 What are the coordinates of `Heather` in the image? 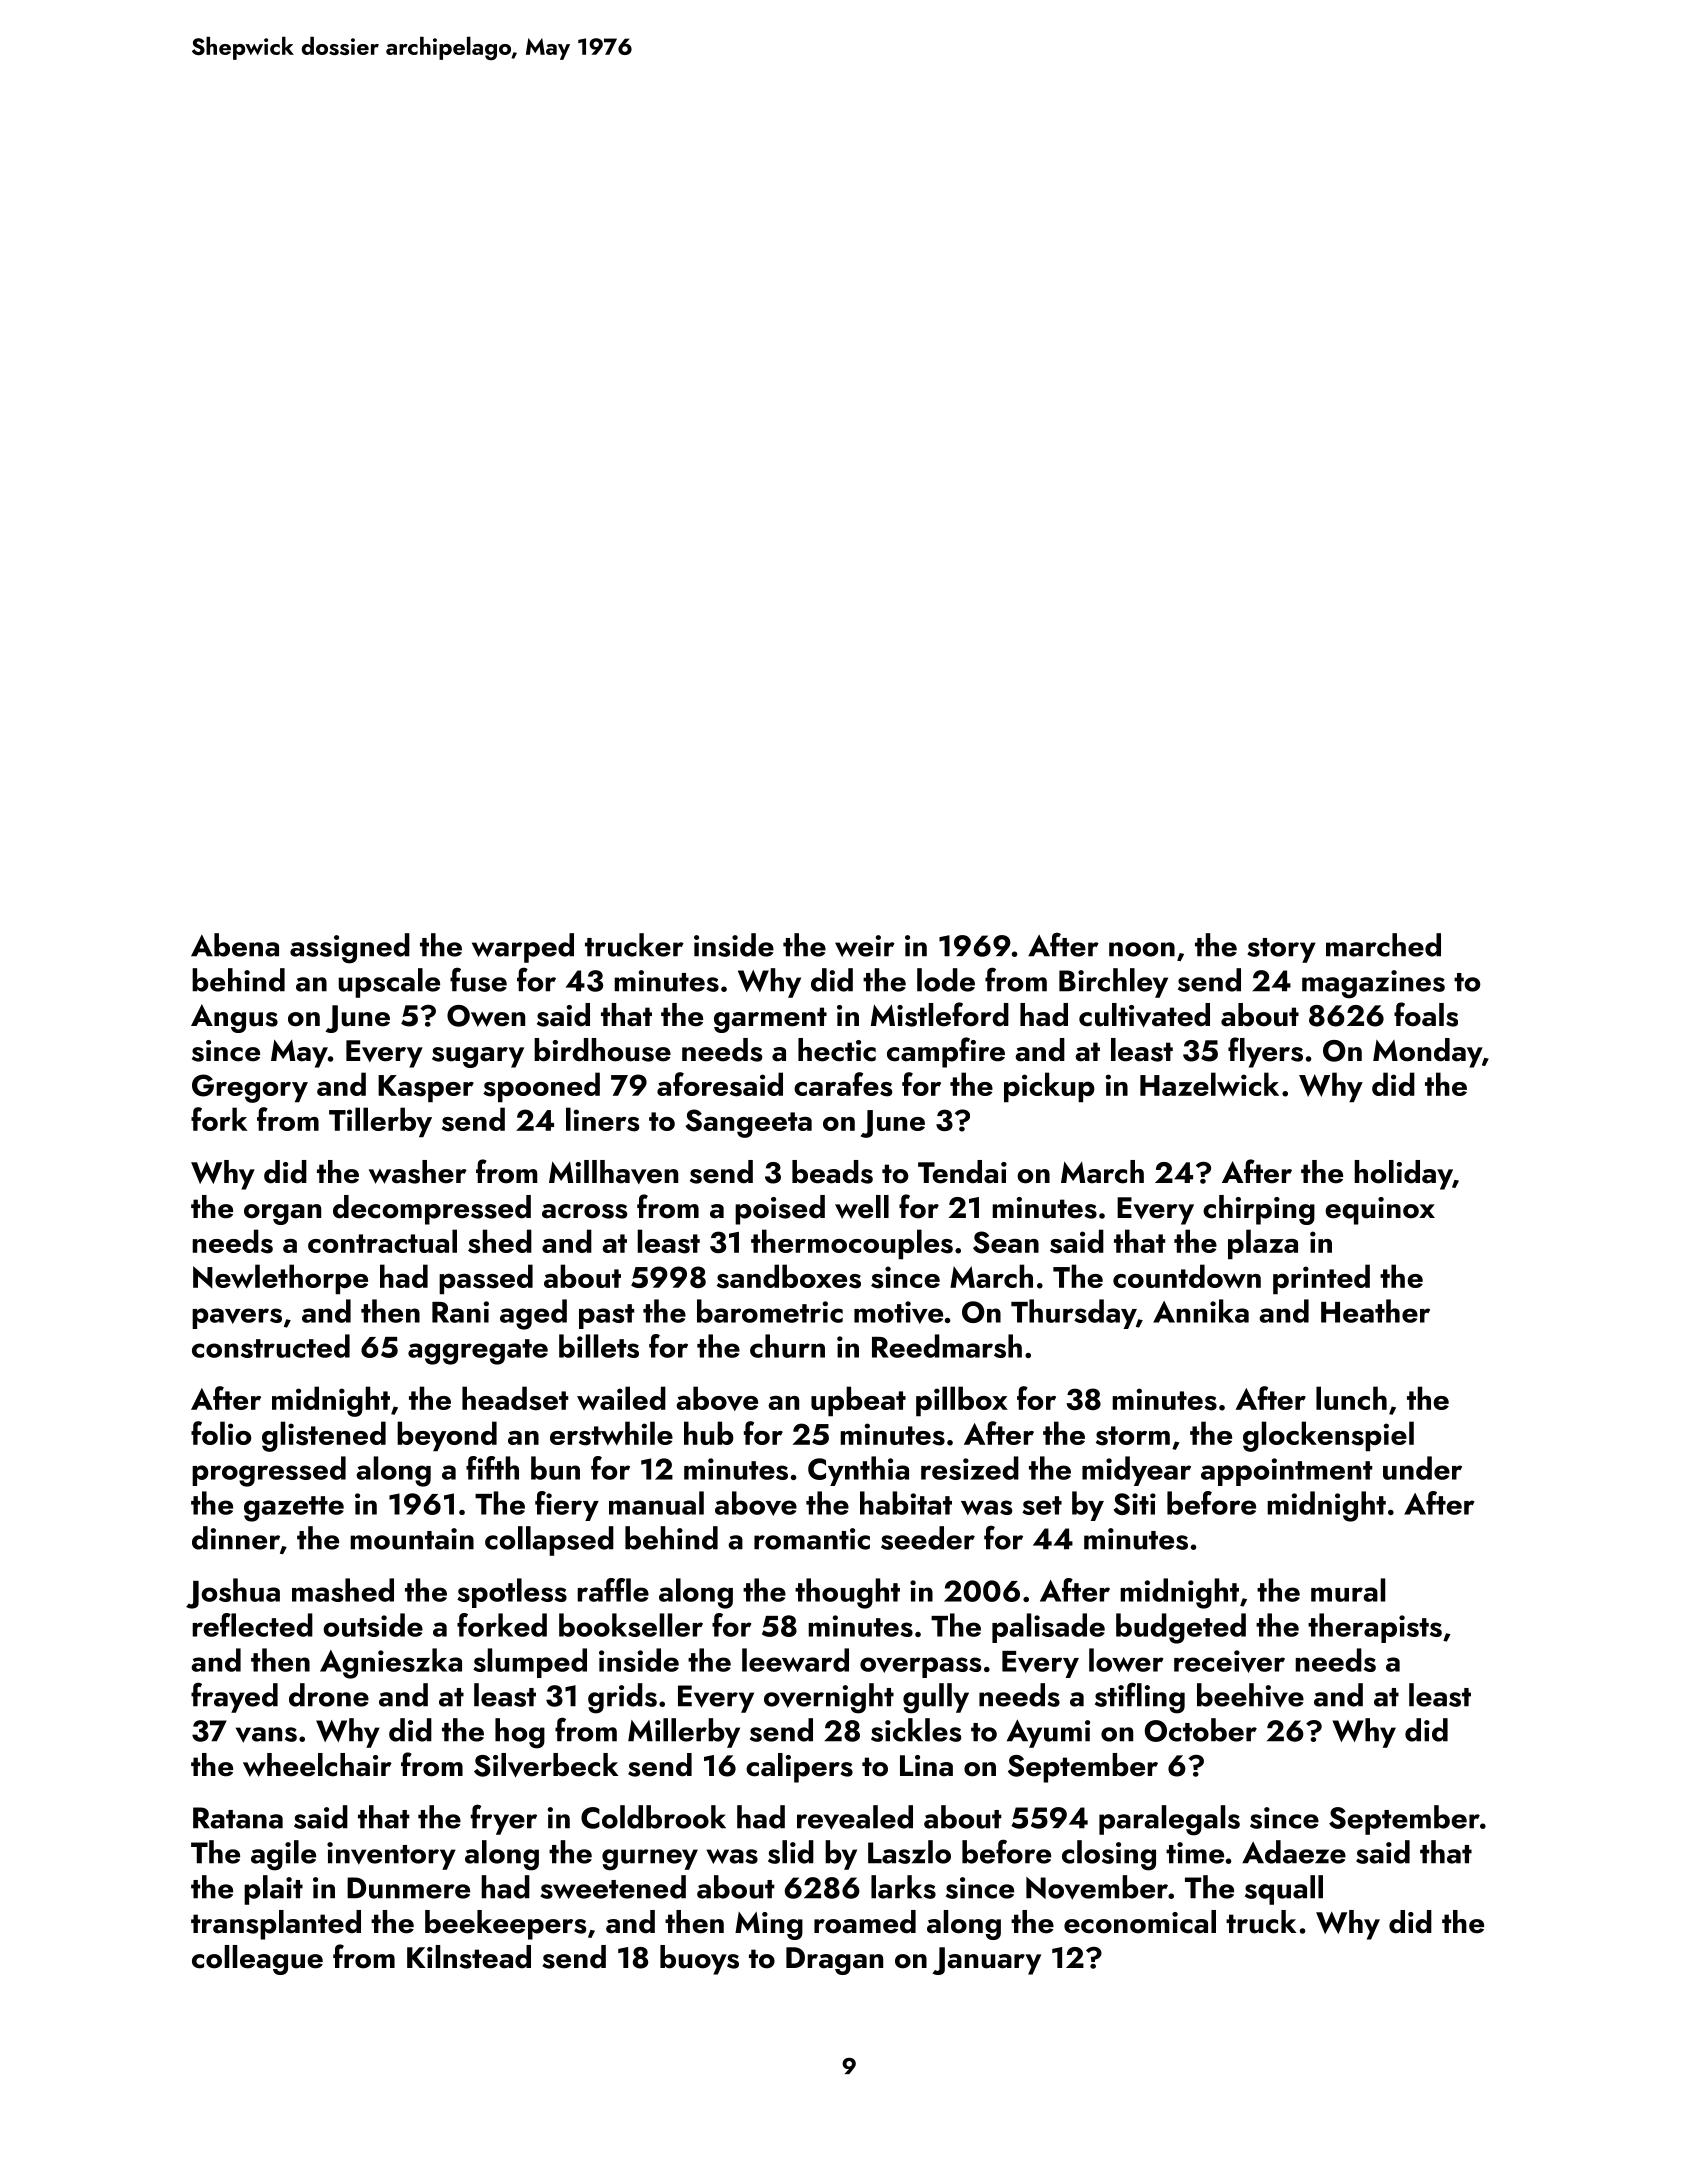 It's located at (1375, 1311).
